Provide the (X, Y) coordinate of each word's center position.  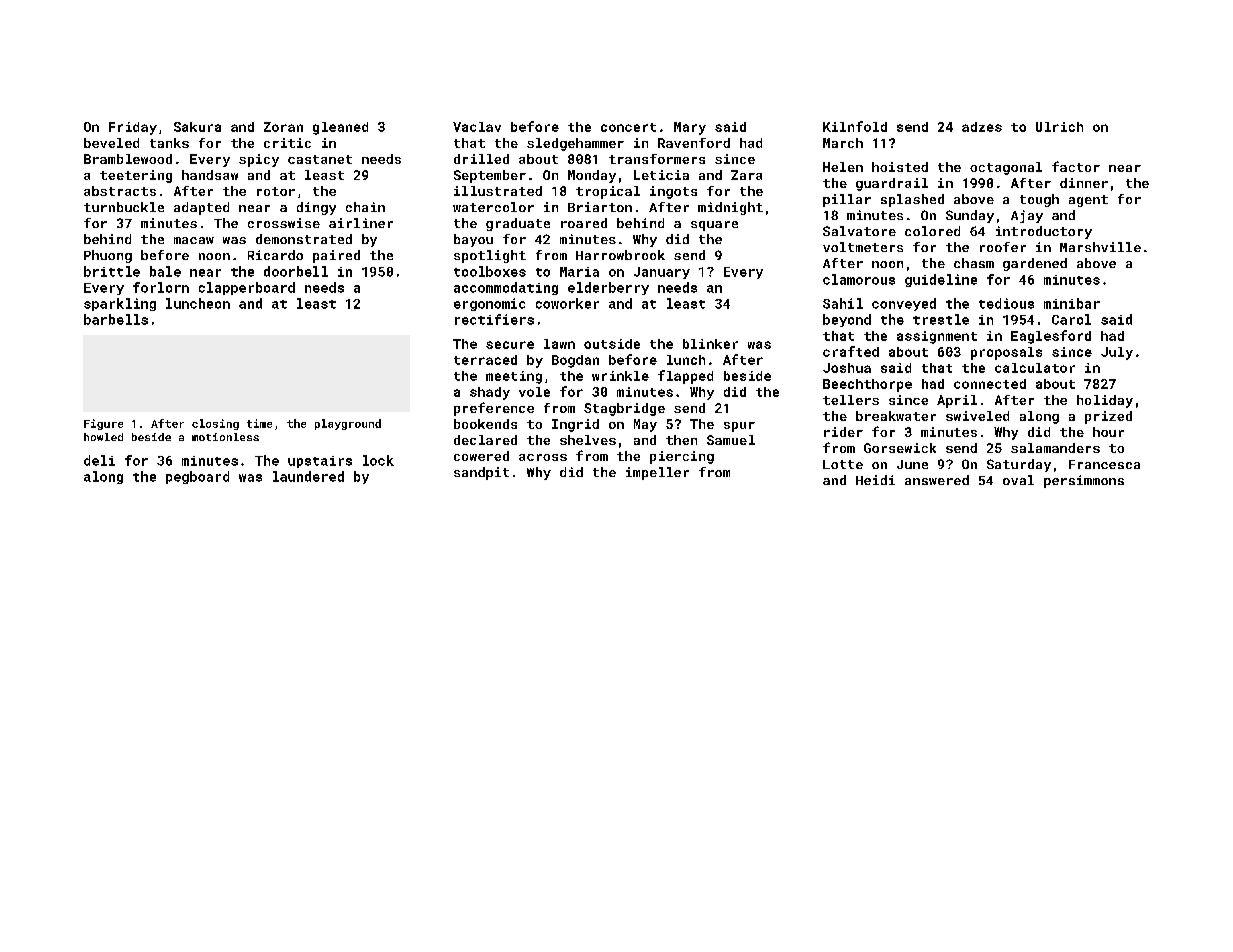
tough (1039, 200)
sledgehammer (575, 144)
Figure (103, 424)
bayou (473, 240)
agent (1088, 201)
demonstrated (304, 239)
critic (287, 143)
